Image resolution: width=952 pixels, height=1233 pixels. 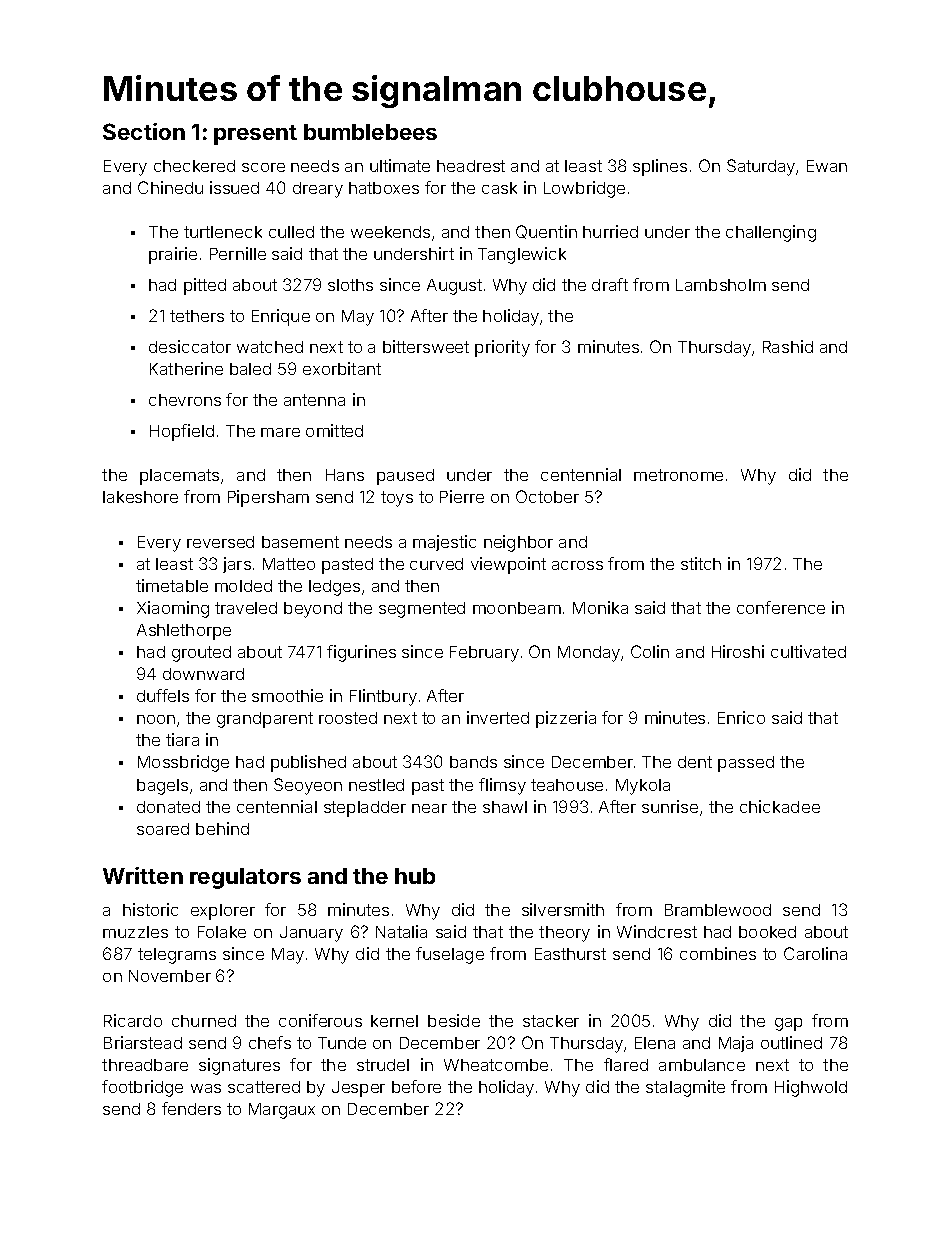 I want to click on Bramblewood, so click(x=718, y=910).
